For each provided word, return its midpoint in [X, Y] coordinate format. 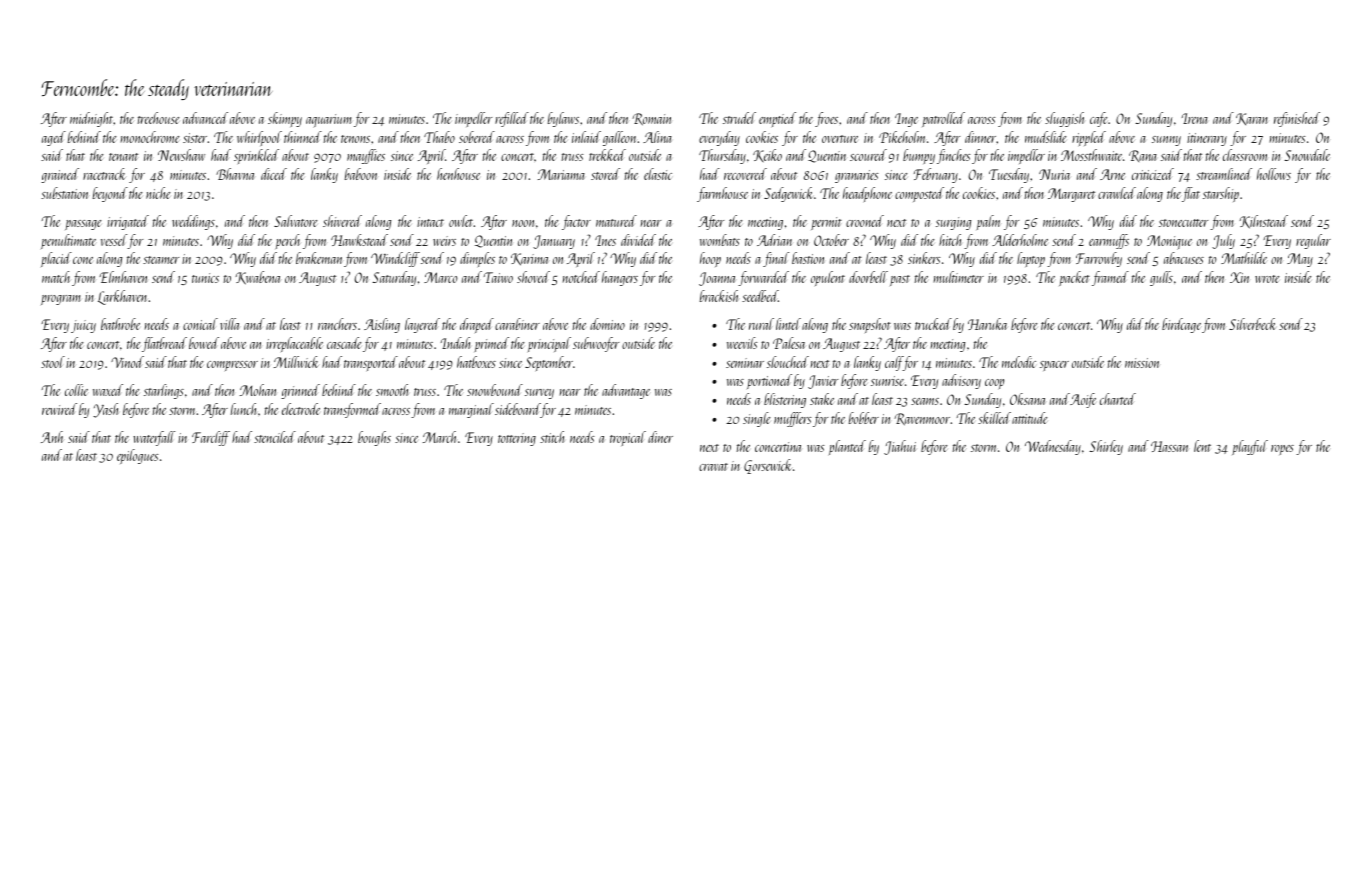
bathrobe [120, 324]
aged [54, 138]
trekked [607, 155]
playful [1250, 447]
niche [158, 193]
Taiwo [498, 277]
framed [1110, 278]
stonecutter [1183, 223]
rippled [1089, 138]
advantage [626, 391]
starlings [164, 391]
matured [616, 221]
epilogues [138, 456]
